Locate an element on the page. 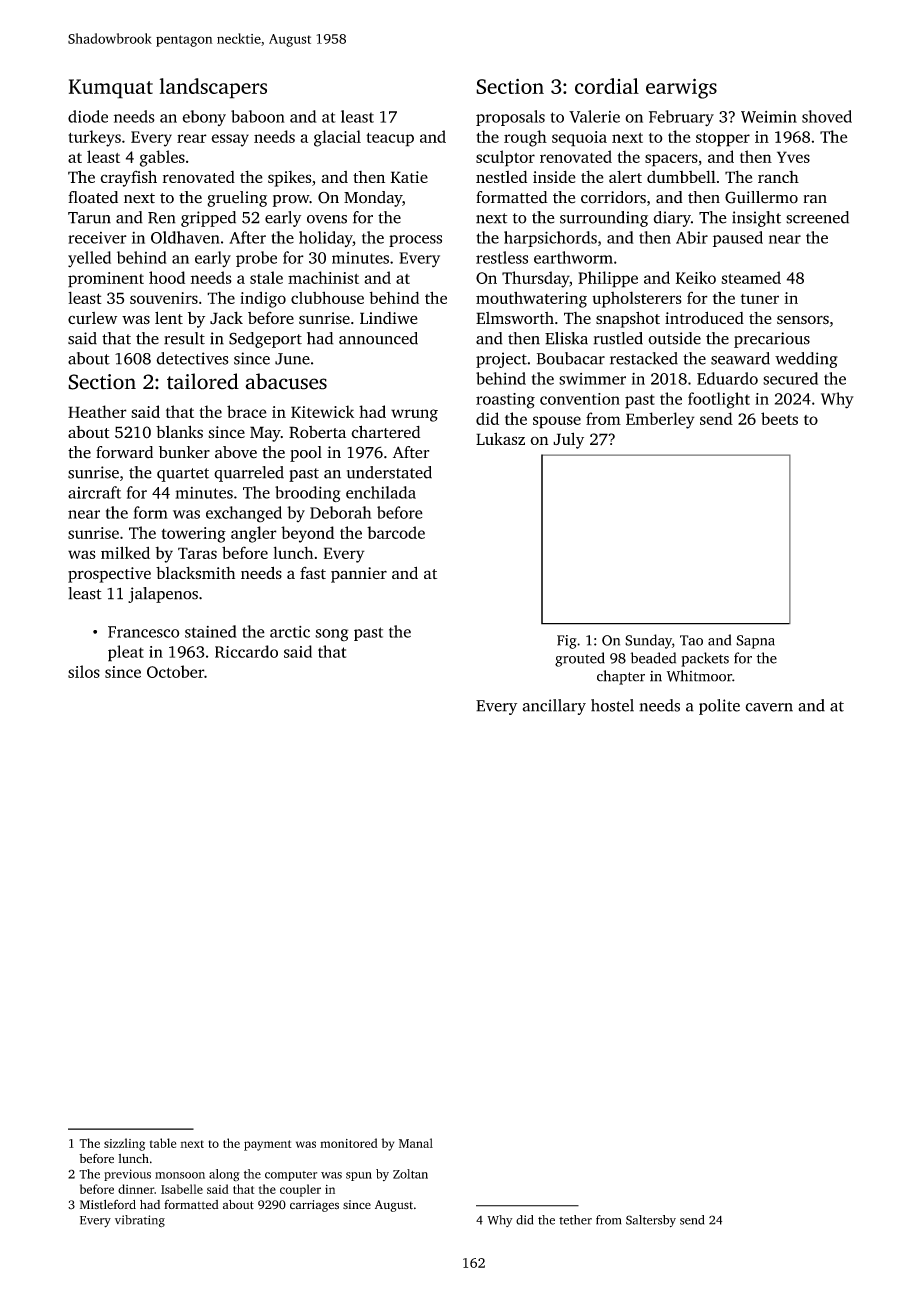 The height and width of the page is (1311, 924). ancillary is located at coordinates (554, 707).
